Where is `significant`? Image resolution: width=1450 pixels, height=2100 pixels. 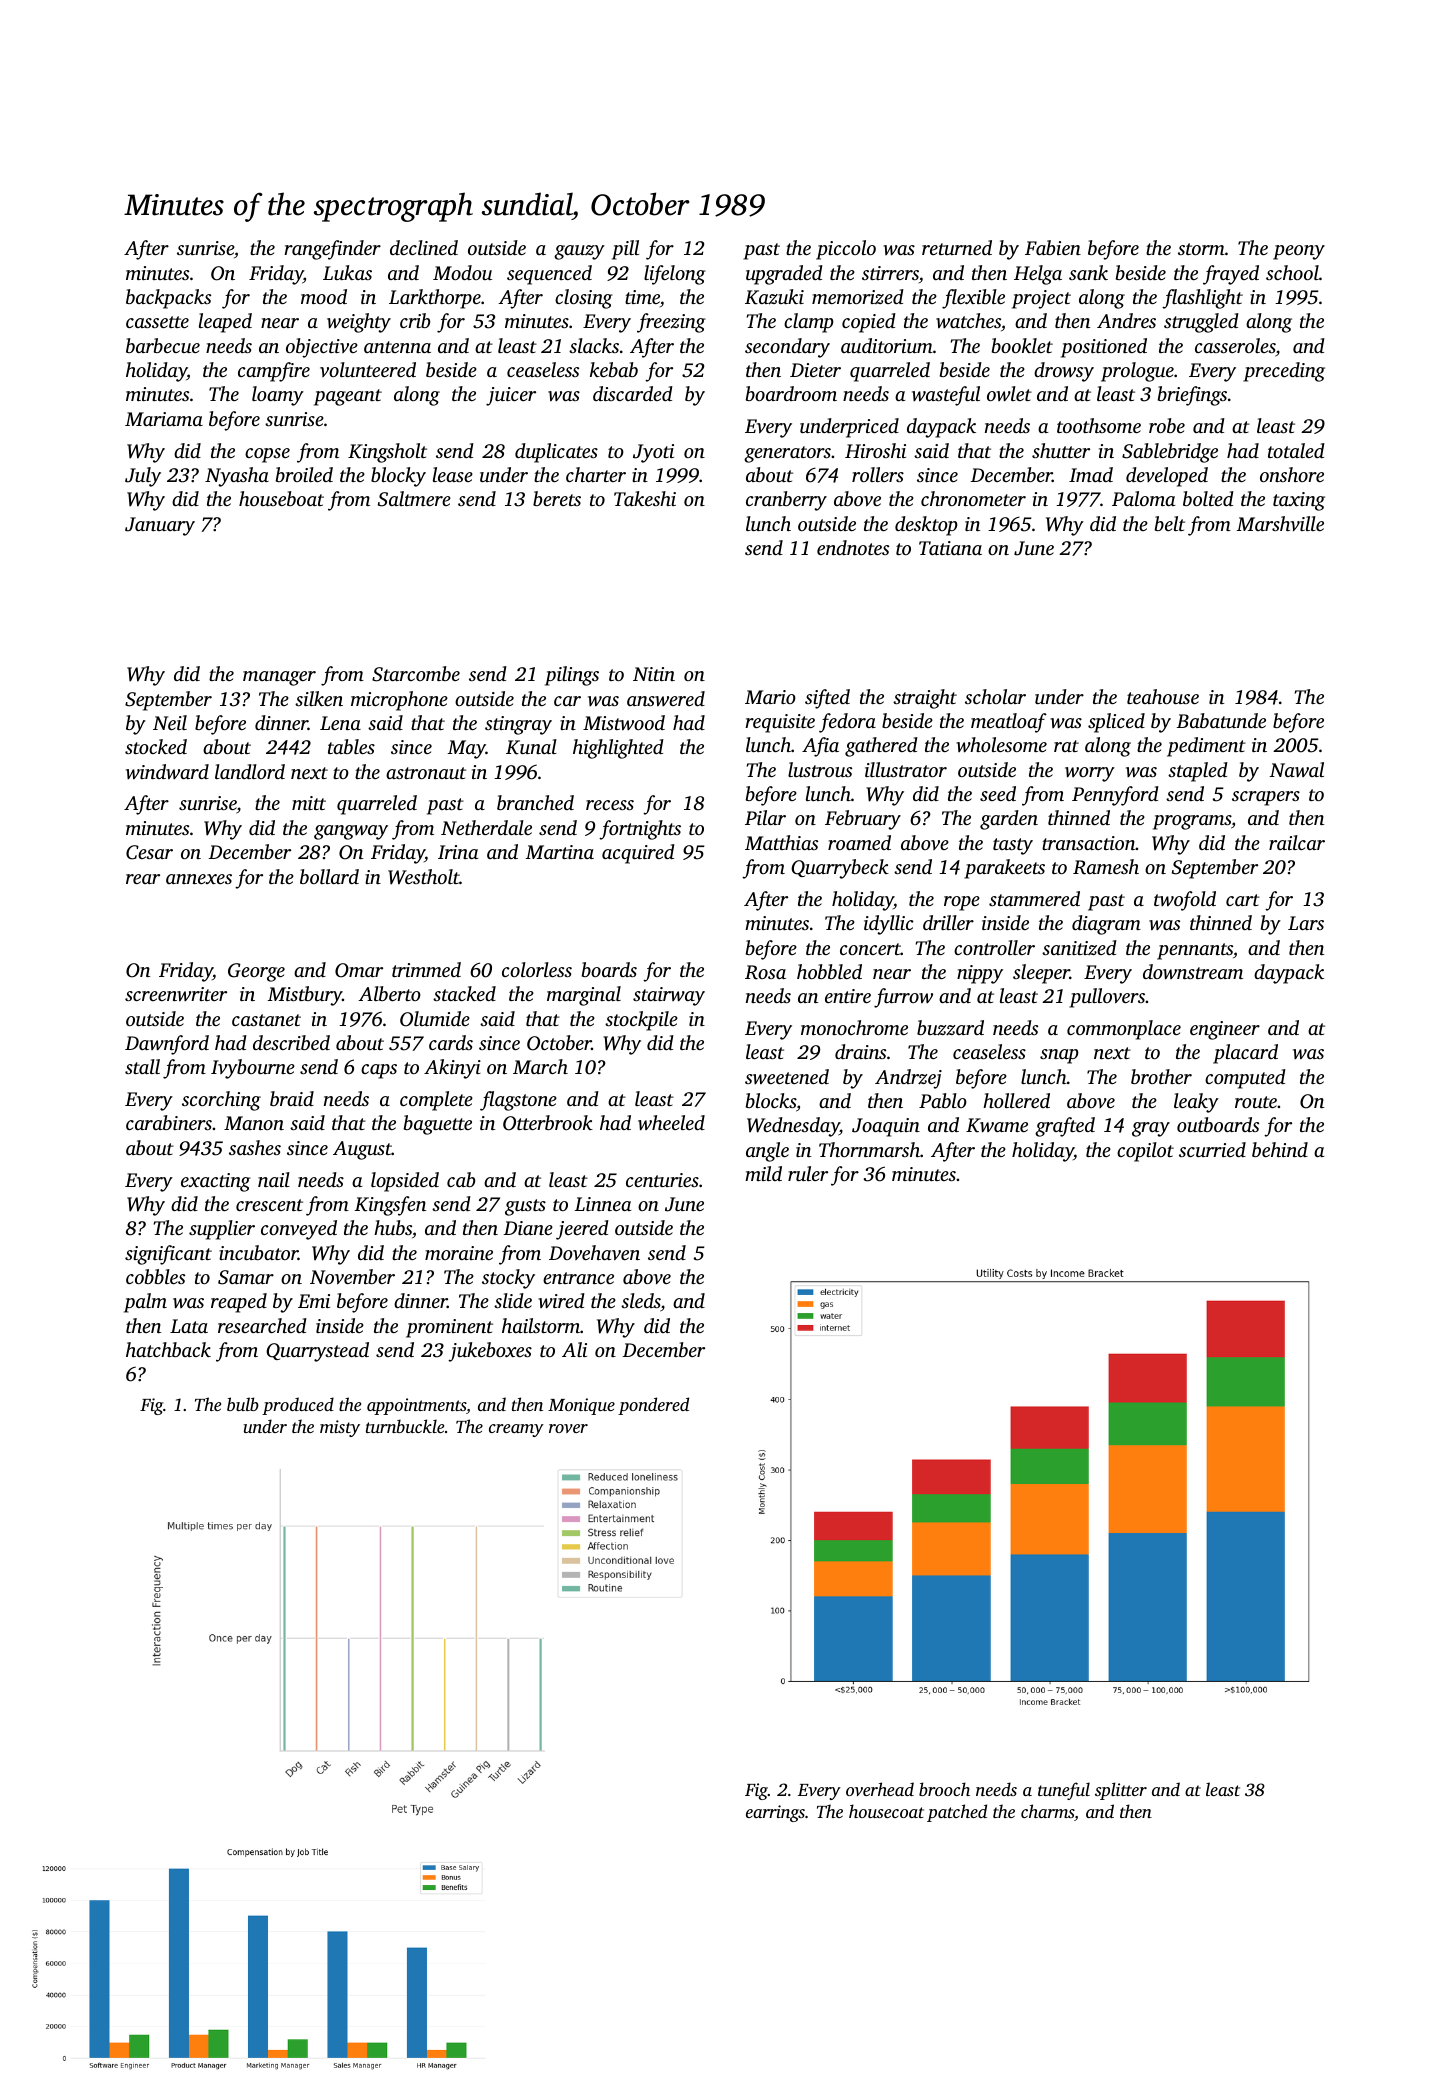
significant is located at coordinates (168, 1255).
